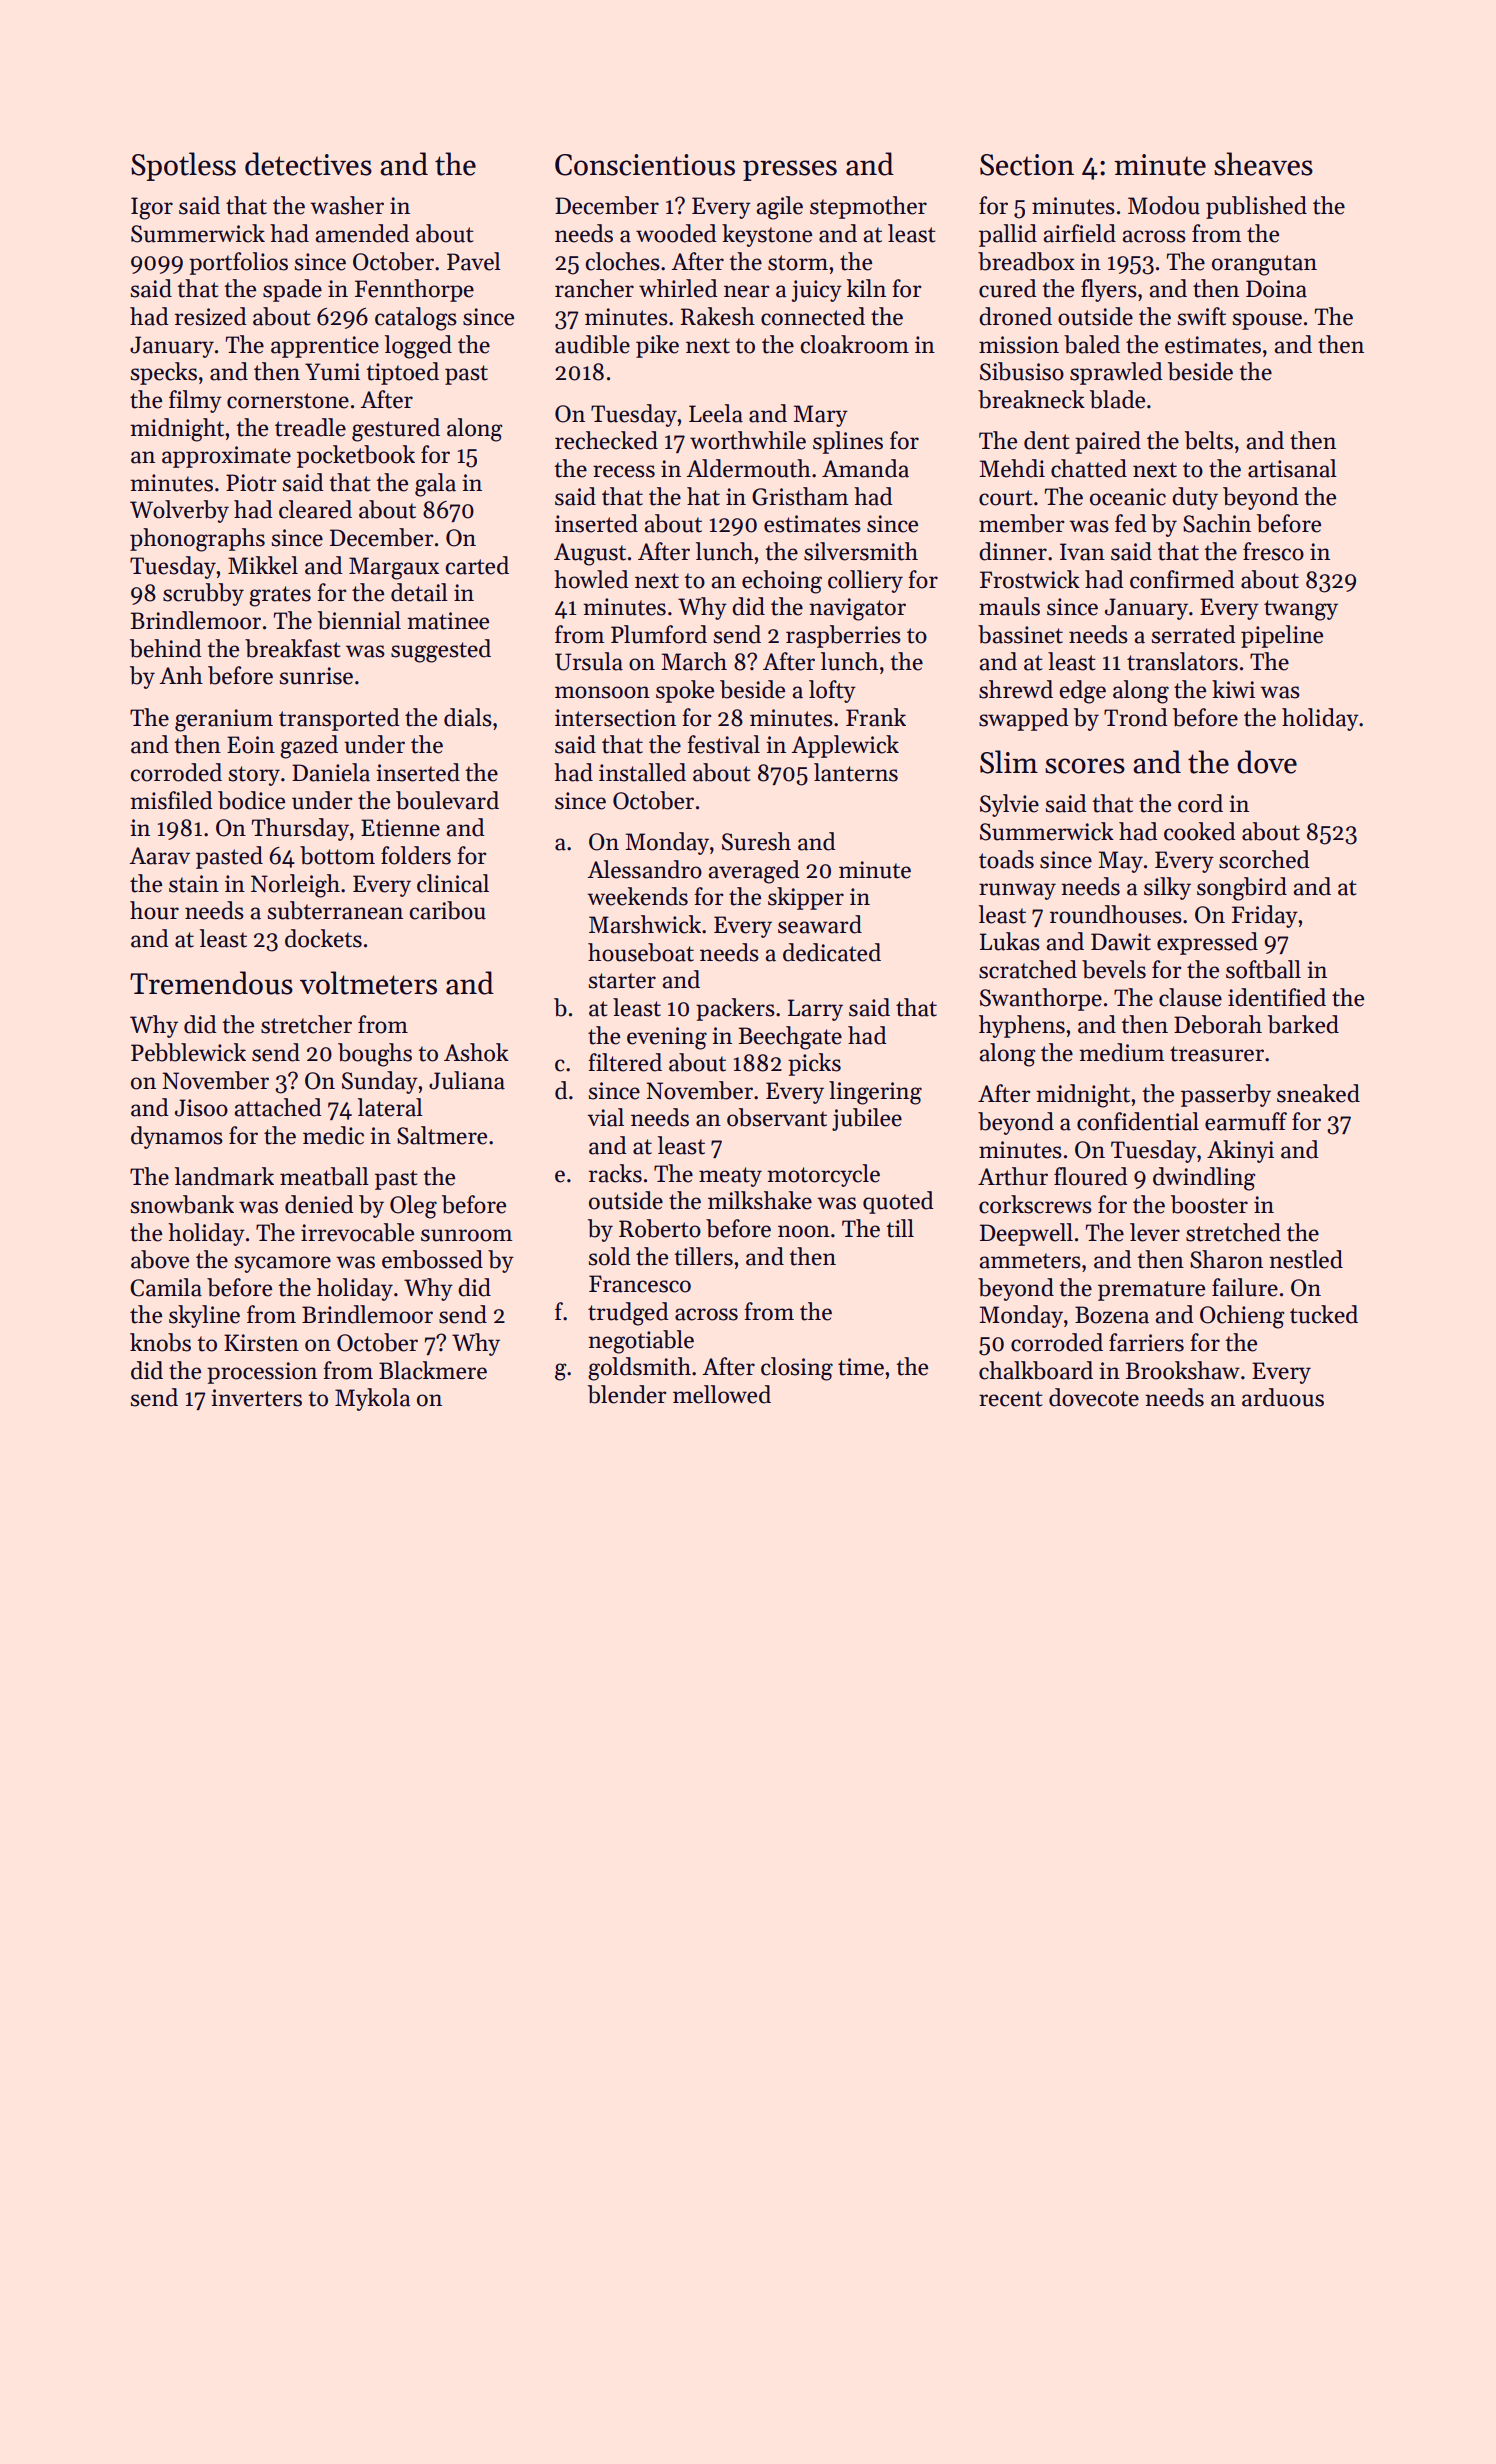 Image resolution: width=1496 pixels, height=2464 pixels. I want to click on folders, so click(416, 855).
